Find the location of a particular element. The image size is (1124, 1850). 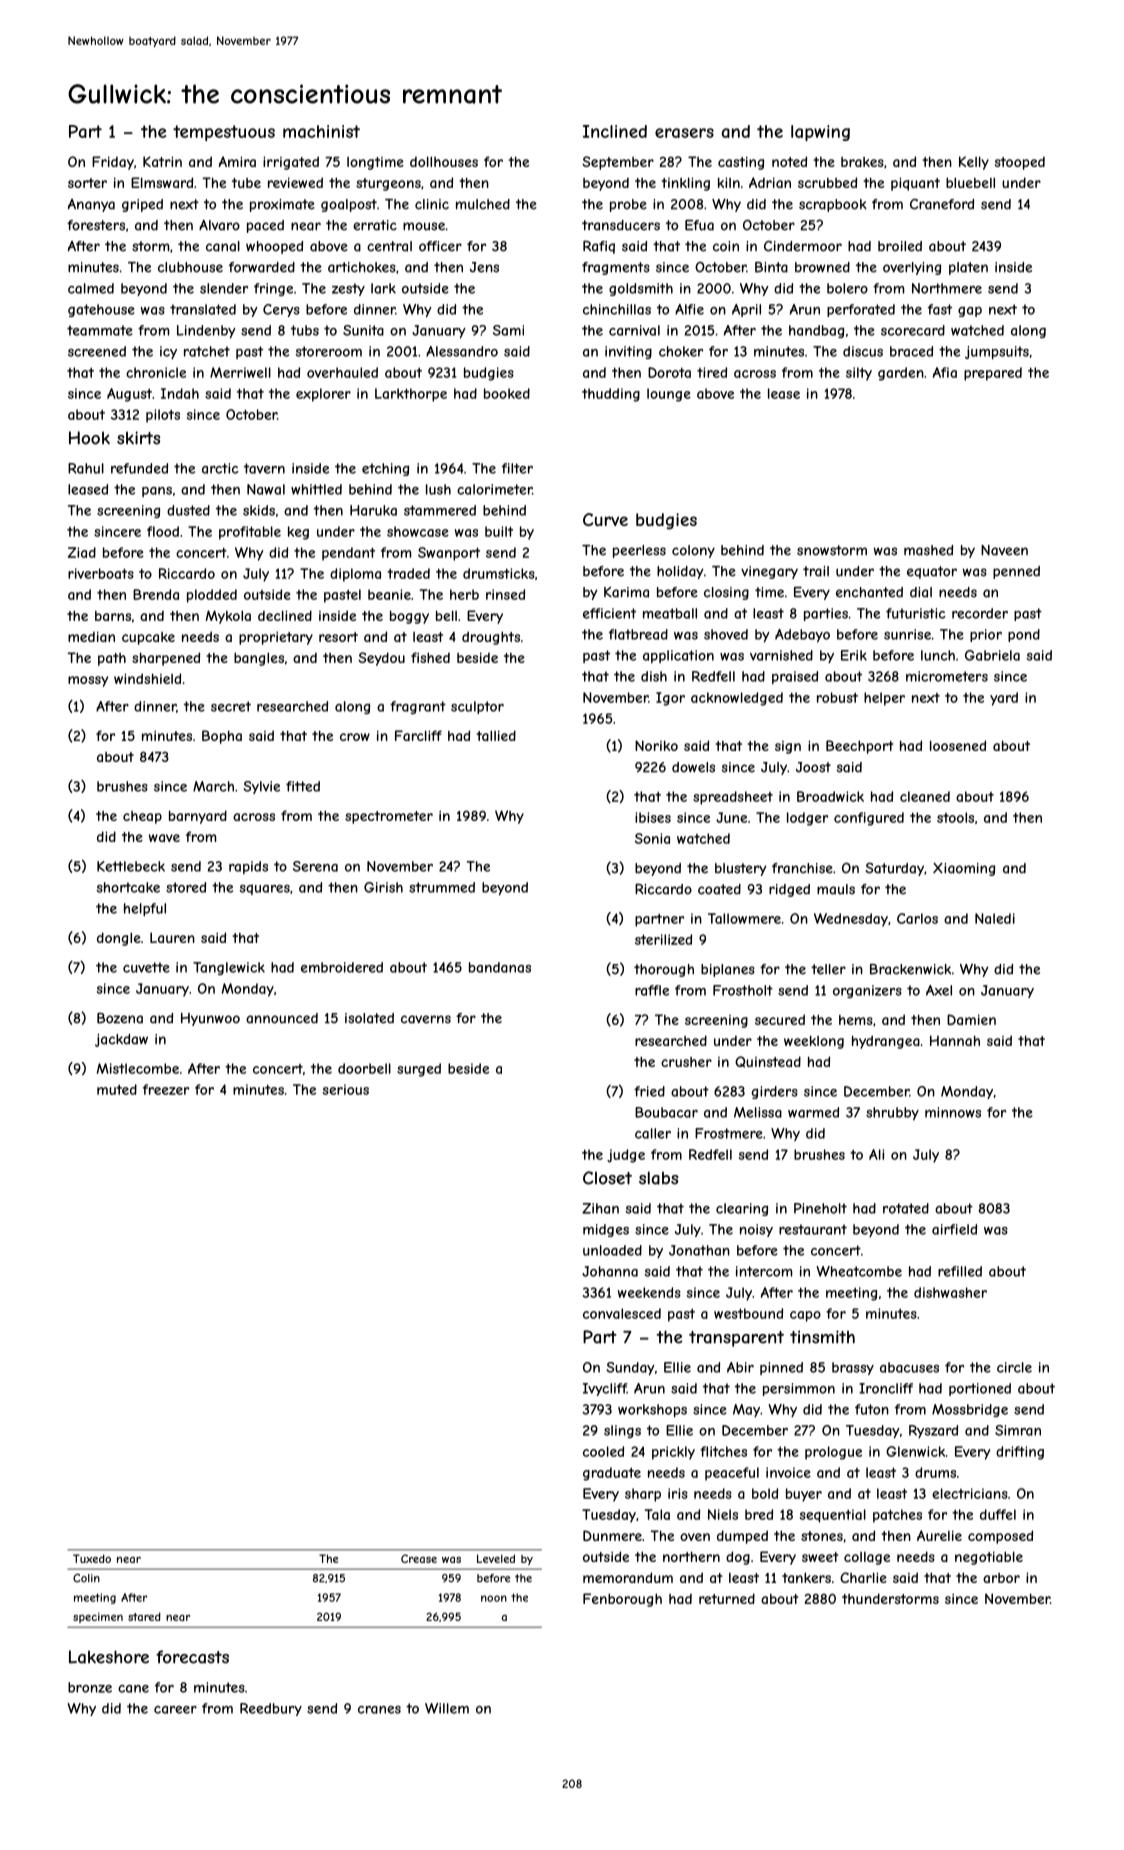

scrubbed is located at coordinates (827, 182).
